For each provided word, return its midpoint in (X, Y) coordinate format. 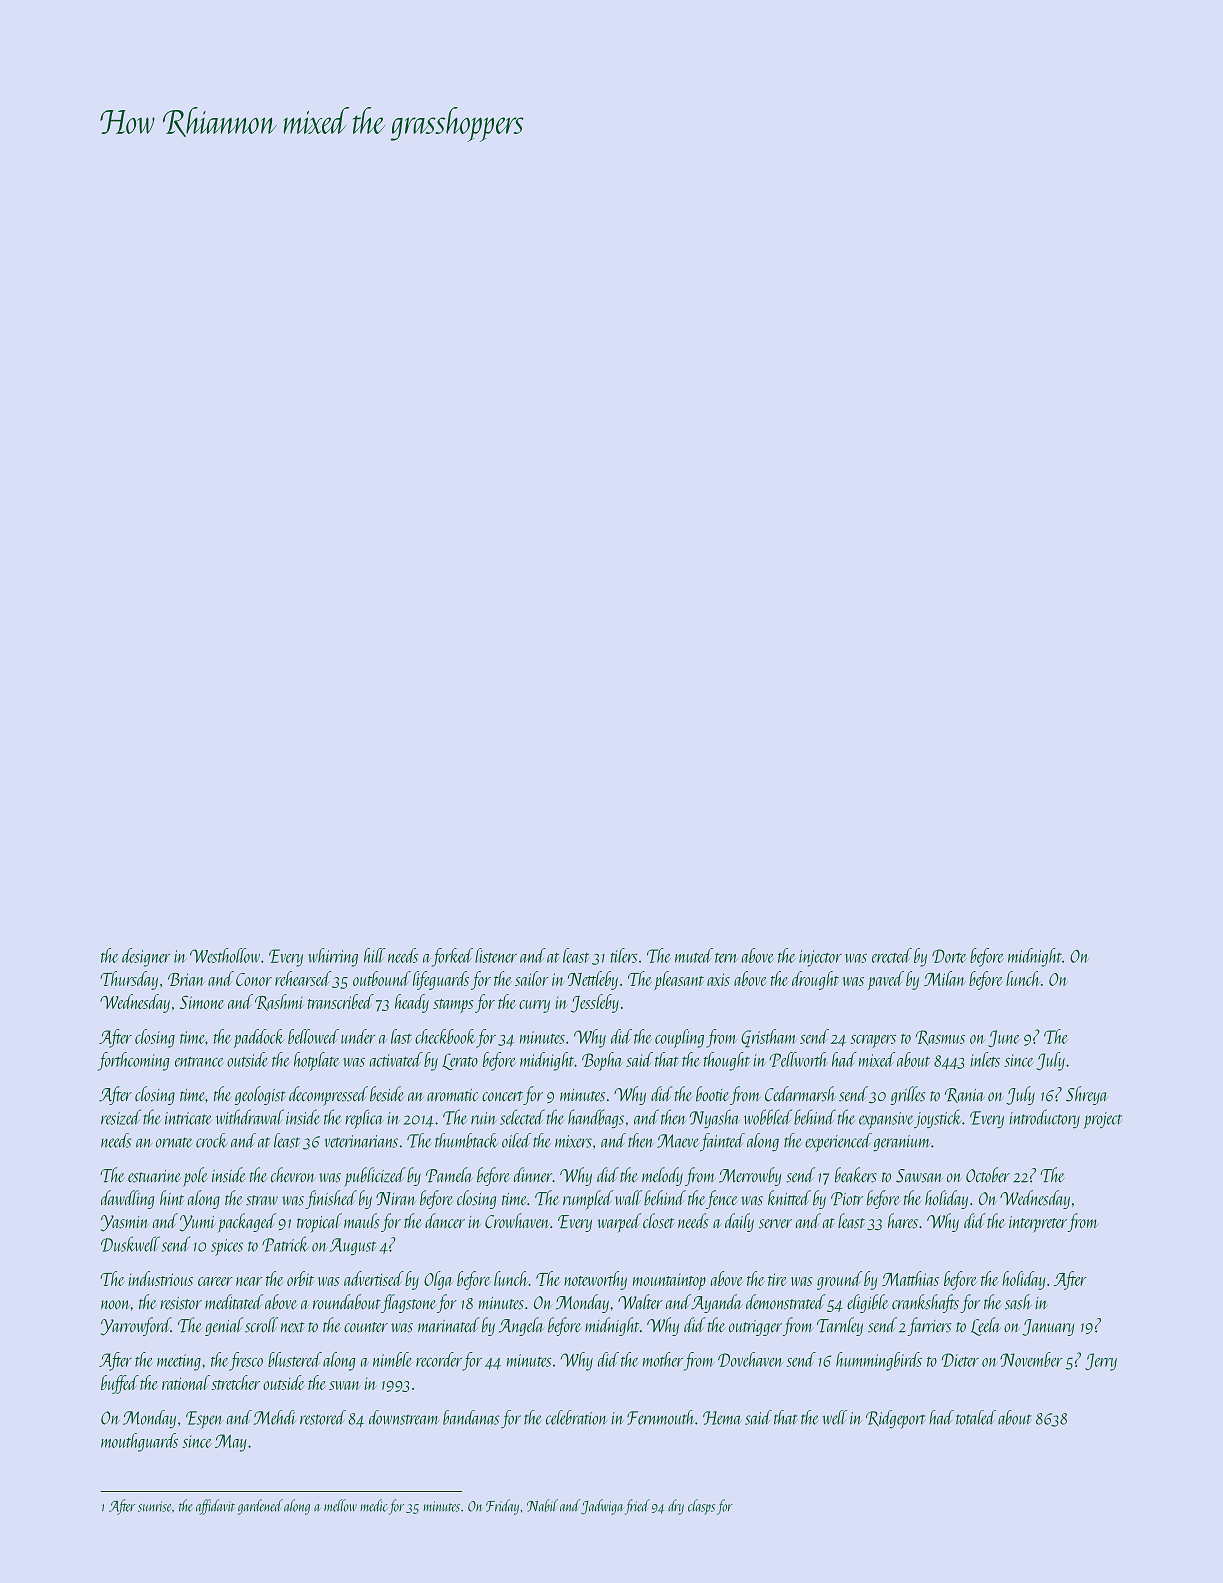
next (293, 1327)
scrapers (873, 1041)
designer (146, 957)
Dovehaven (750, 1359)
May (231, 1443)
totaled (976, 1417)
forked (452, 957)
